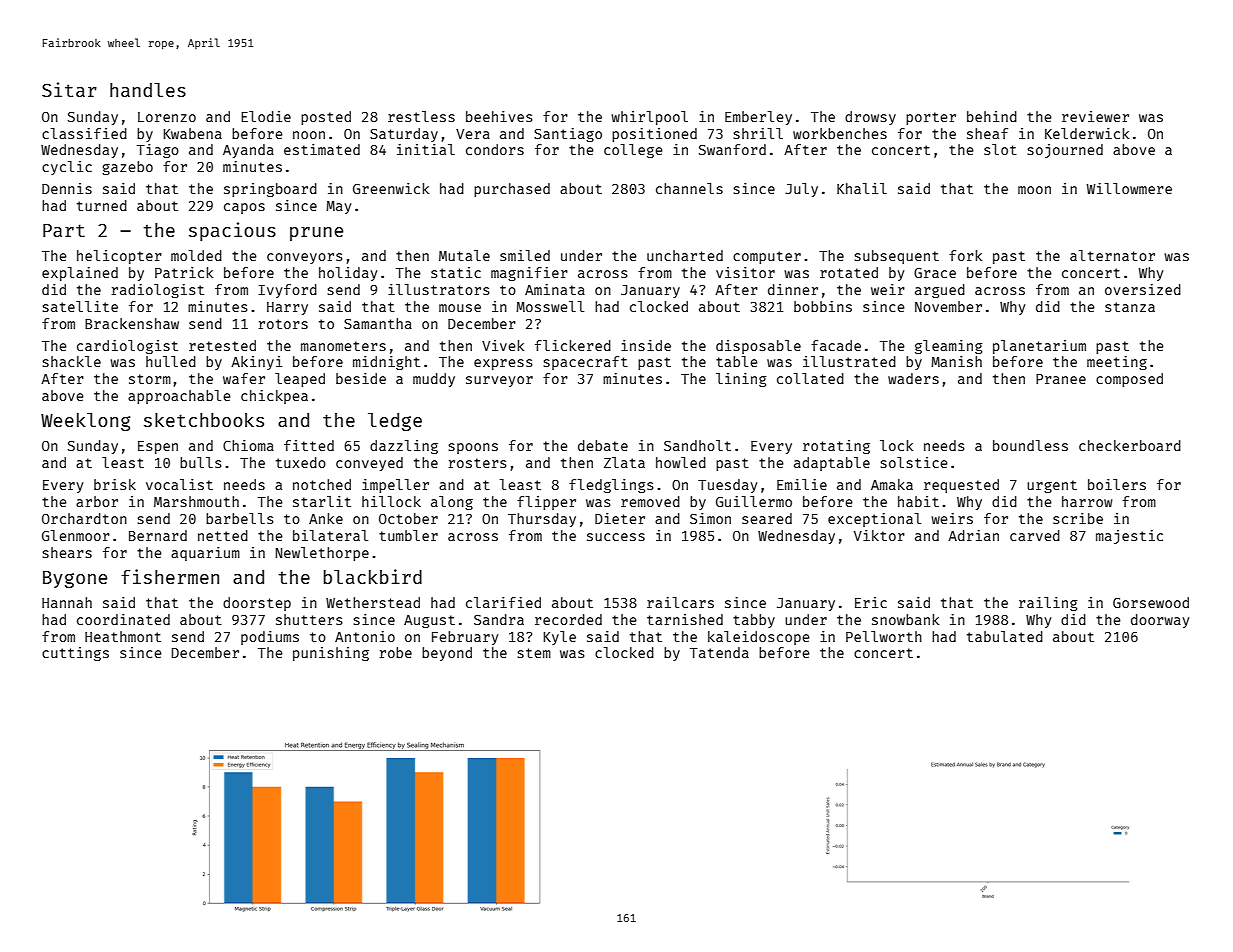  What do you see at coordinates (64, 230) in the screenshot?
I see `Part` at bounding box center [64, 230].
